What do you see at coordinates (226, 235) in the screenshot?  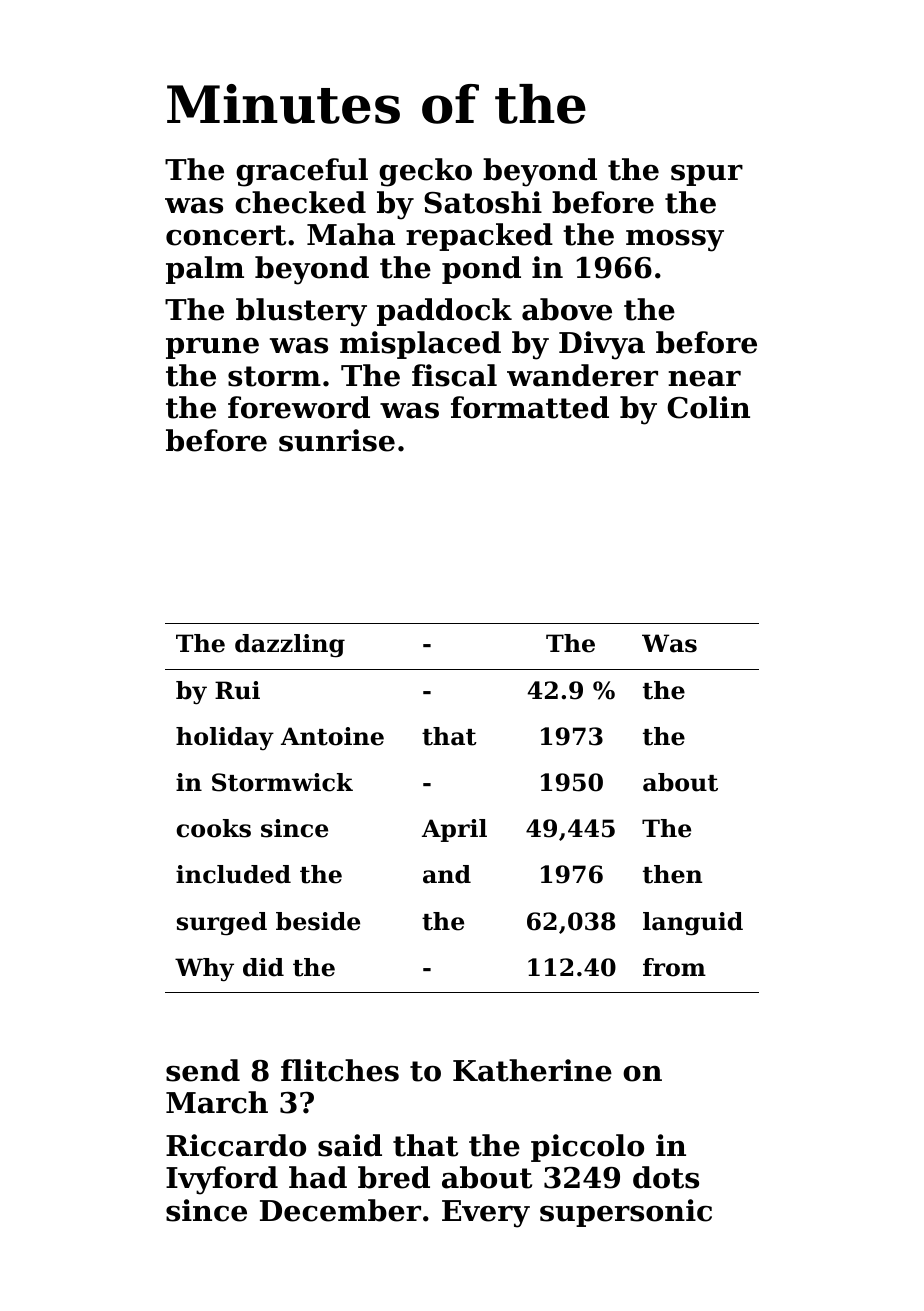 I see `concert` at bounding box center [226, 235].
